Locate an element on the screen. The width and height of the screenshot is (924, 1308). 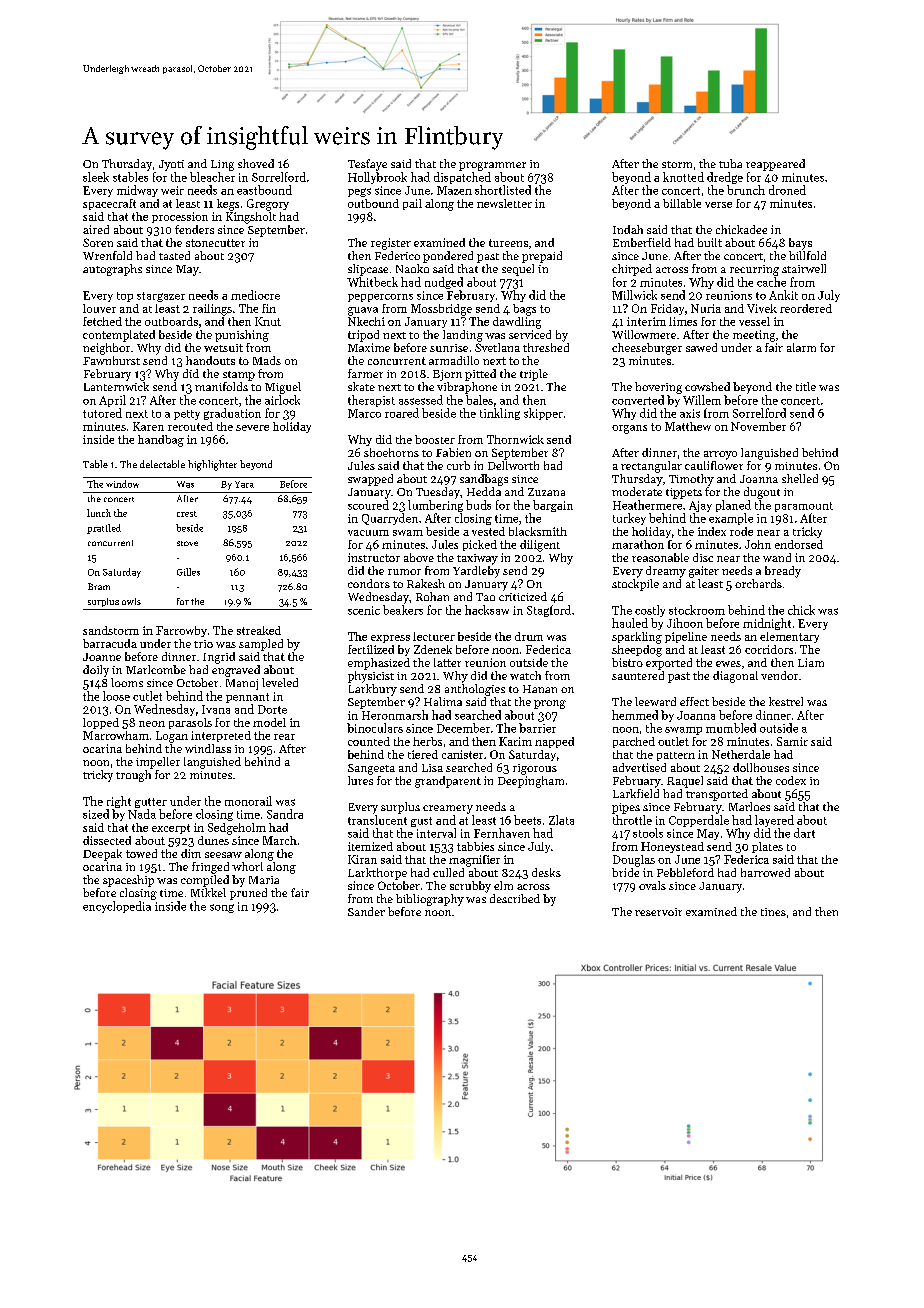
tines is located at coordinates (773, 912).
